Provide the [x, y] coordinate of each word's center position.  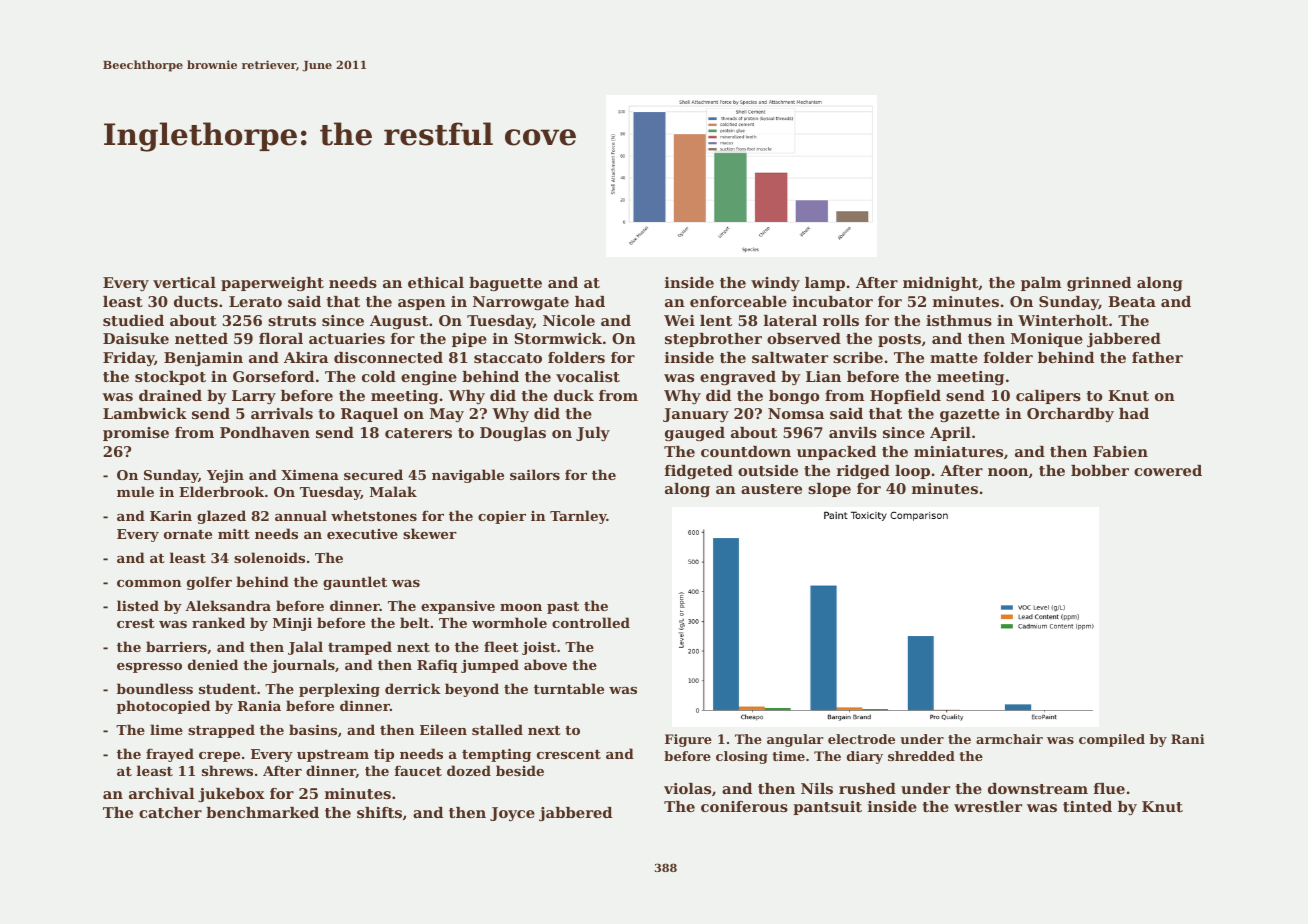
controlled [591, 622]
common [149, 583]
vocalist [588, 376]
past [563, 608]
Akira [306, 357]
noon [1008, 472]
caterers [418, 433]
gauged [695, 434]
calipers [1048, 397]
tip [384, 755]
